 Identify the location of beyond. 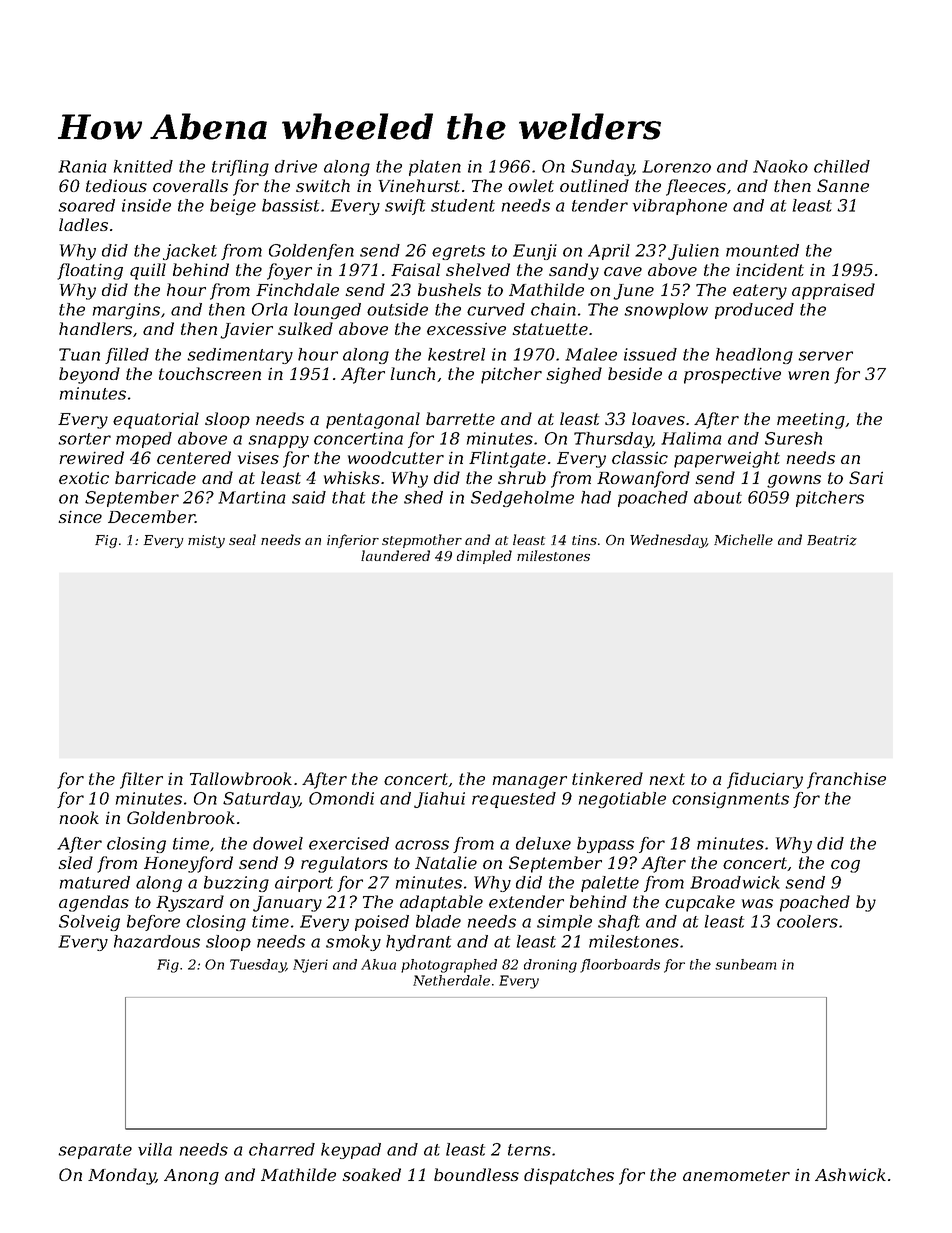
(89, 375).
